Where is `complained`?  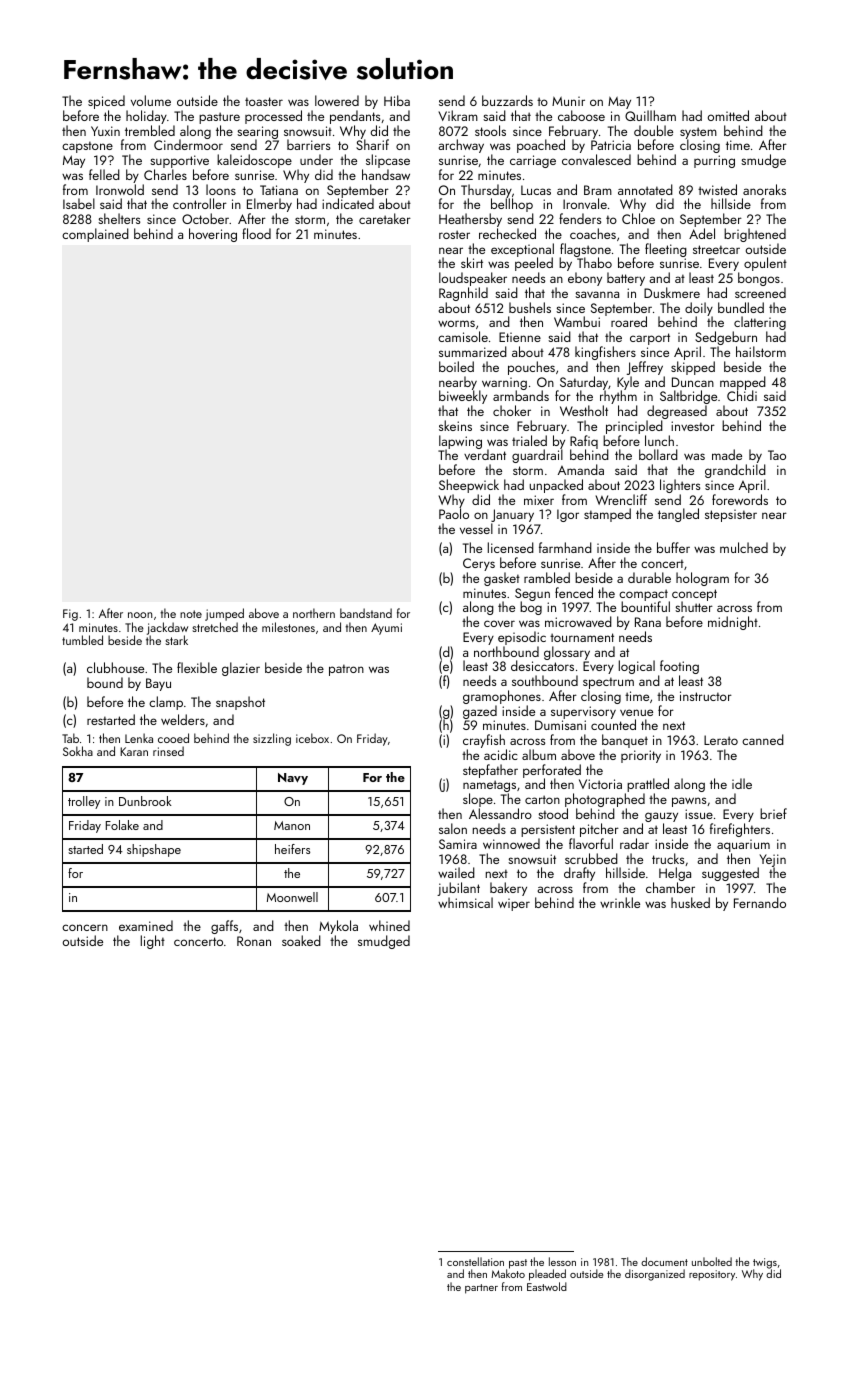 complained is located at coordinates (95, 235).
